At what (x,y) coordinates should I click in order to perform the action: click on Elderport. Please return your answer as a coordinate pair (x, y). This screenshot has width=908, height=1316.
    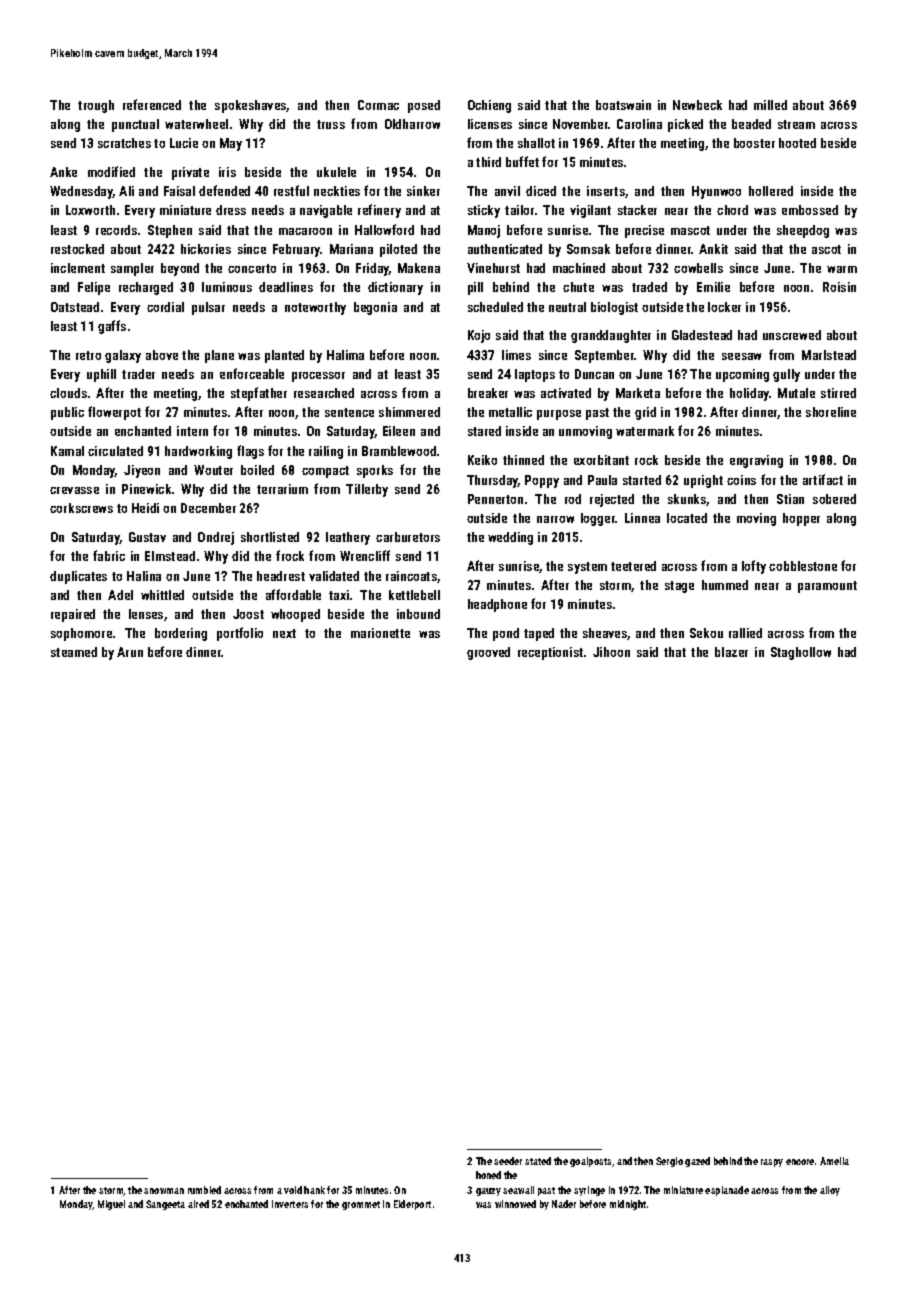
    Looking at the image, I should click on (412, 1205).
